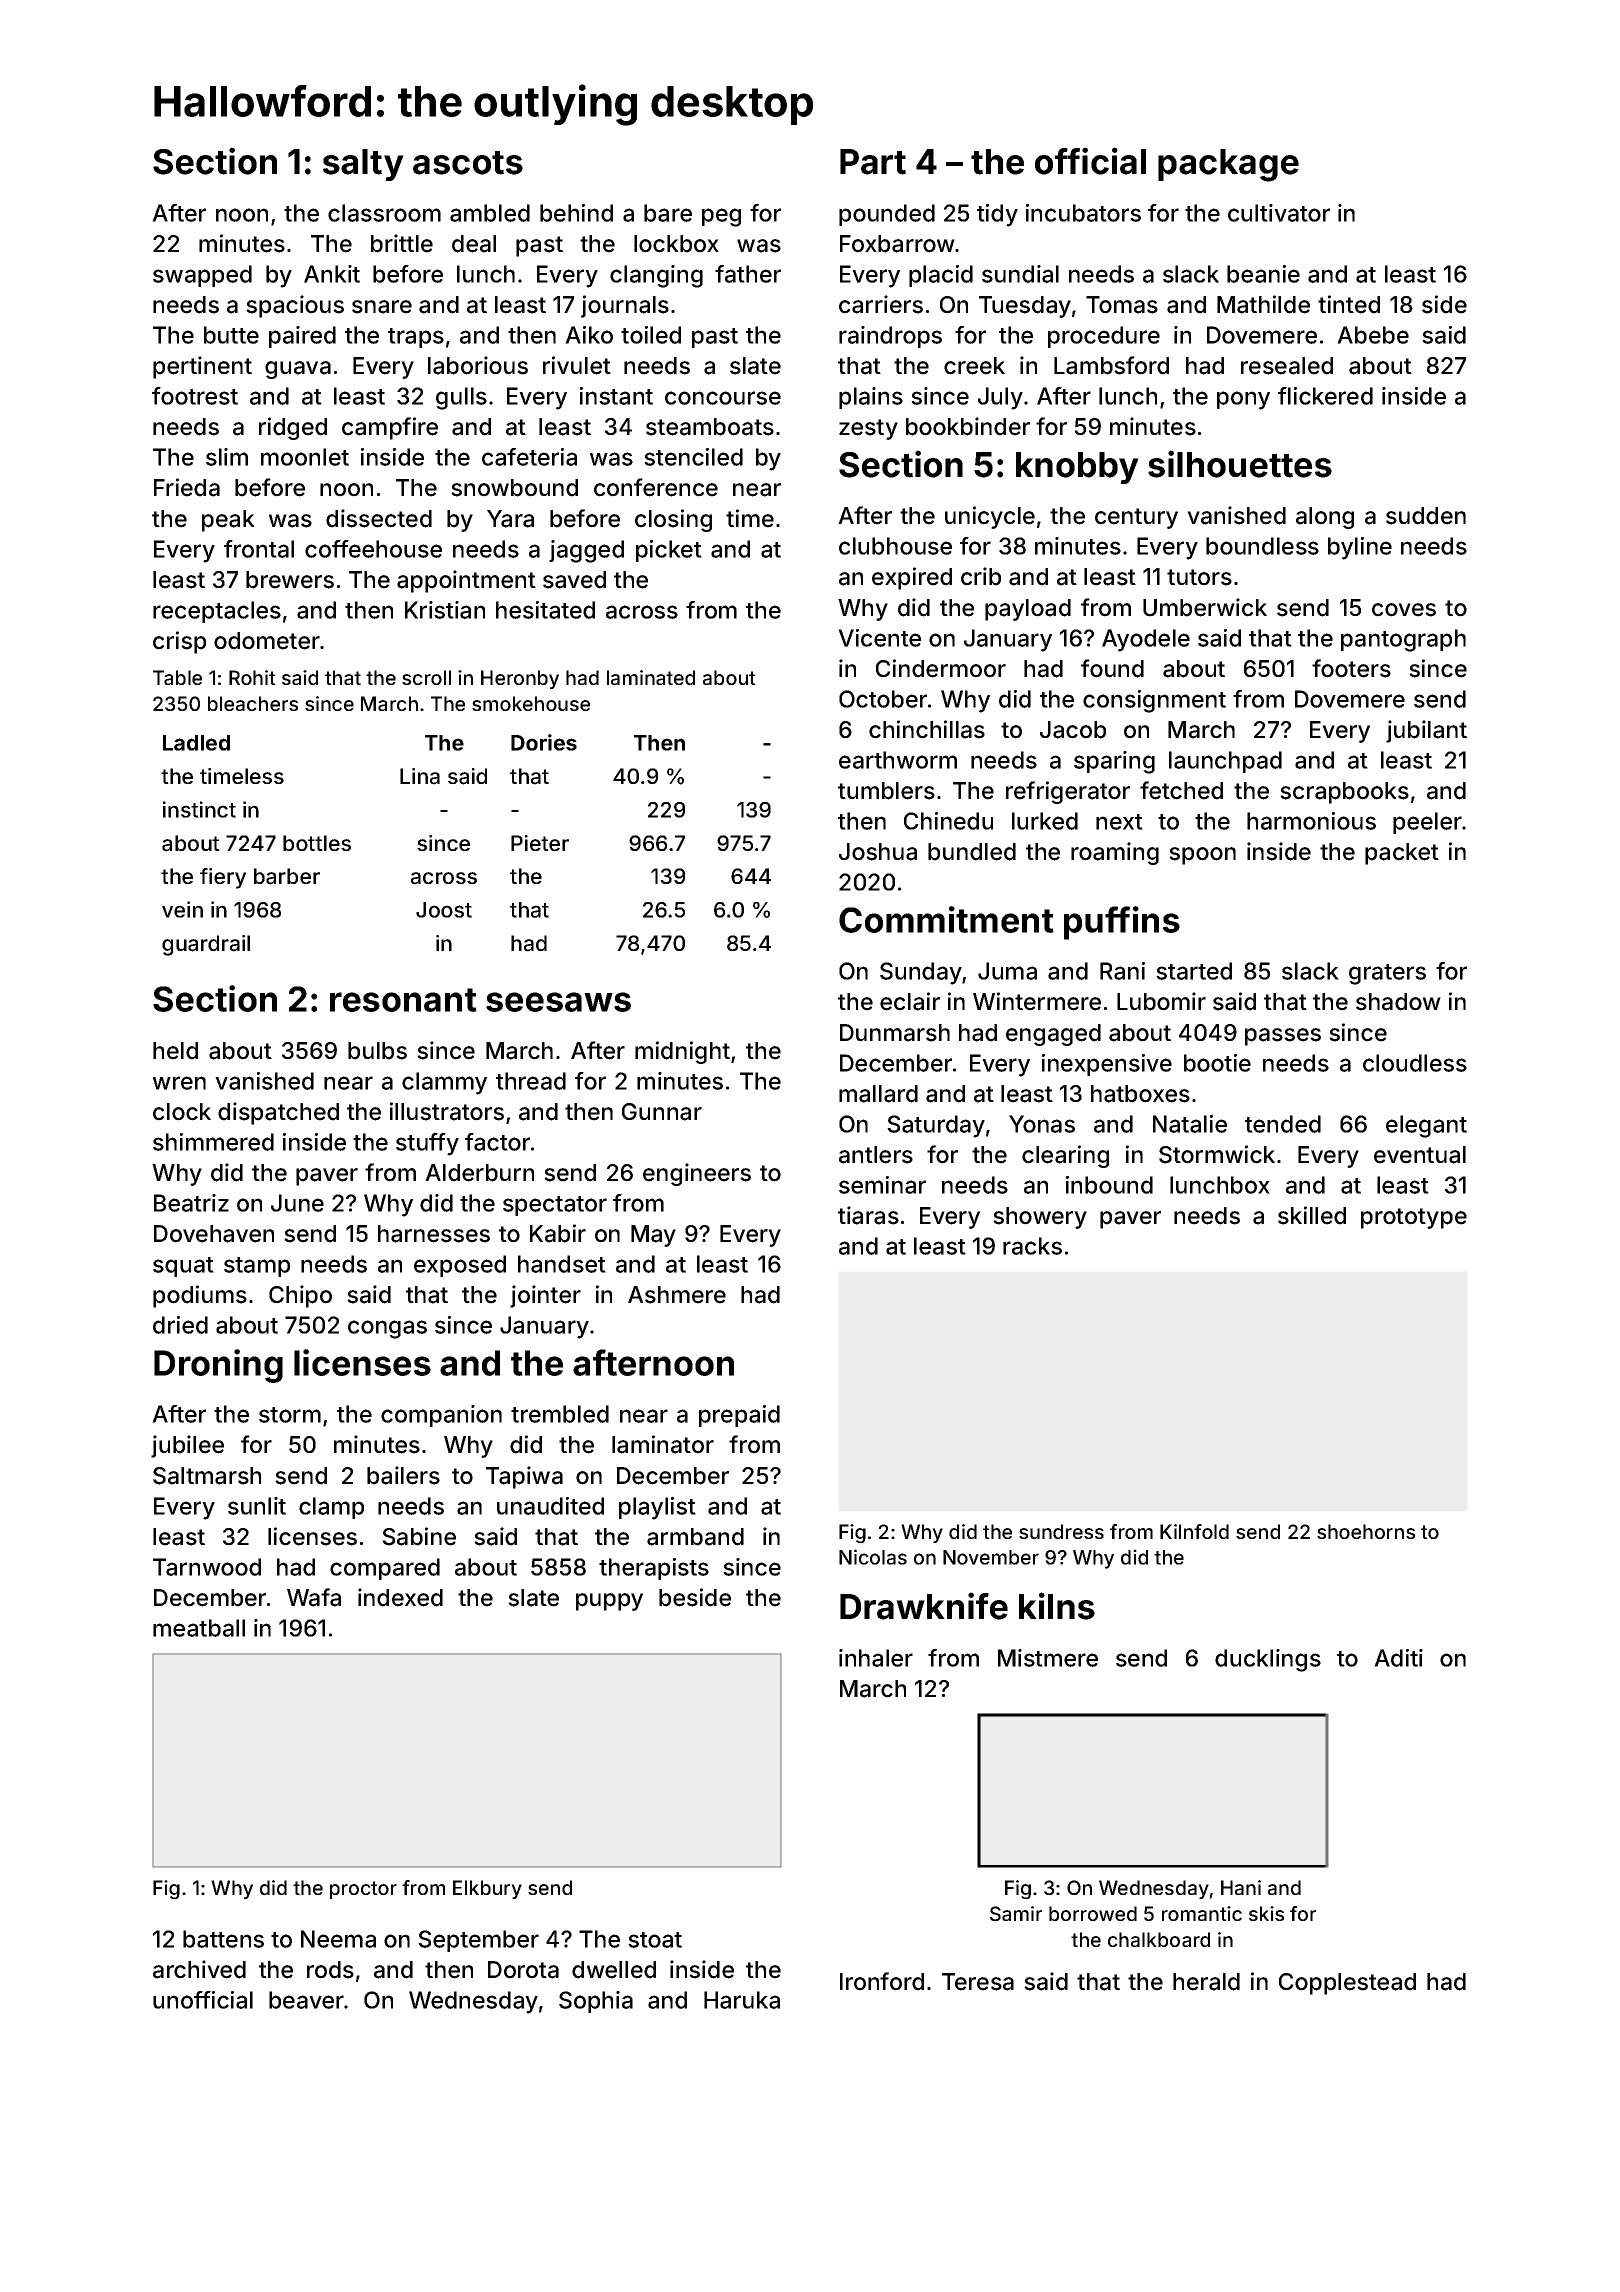  I want to click on meatball, so click(199, 1628).
